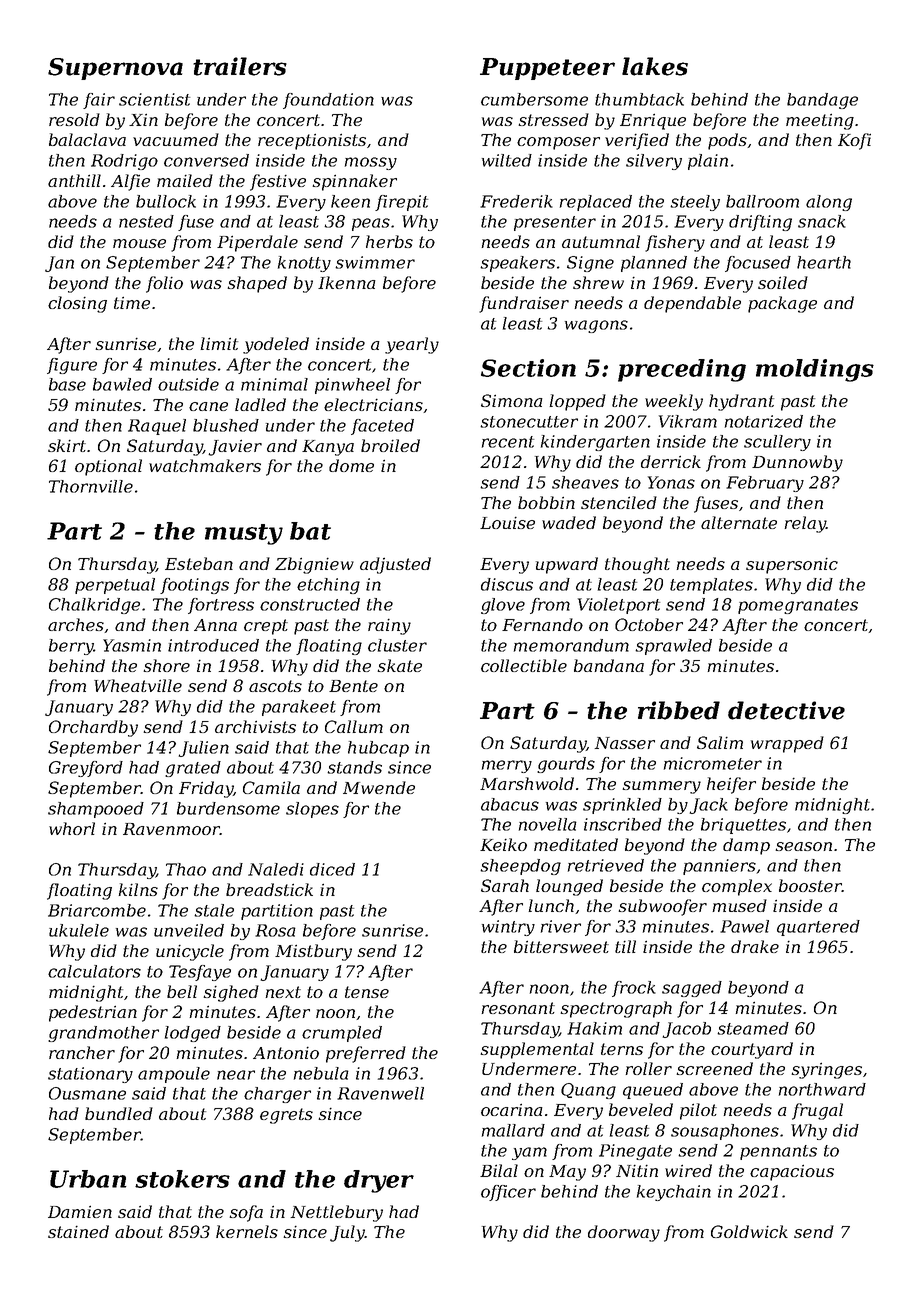 This image has height=1308, width=924. Describe the element at coordinates (542, 624) in the image. I see `Fernando` at that location.
